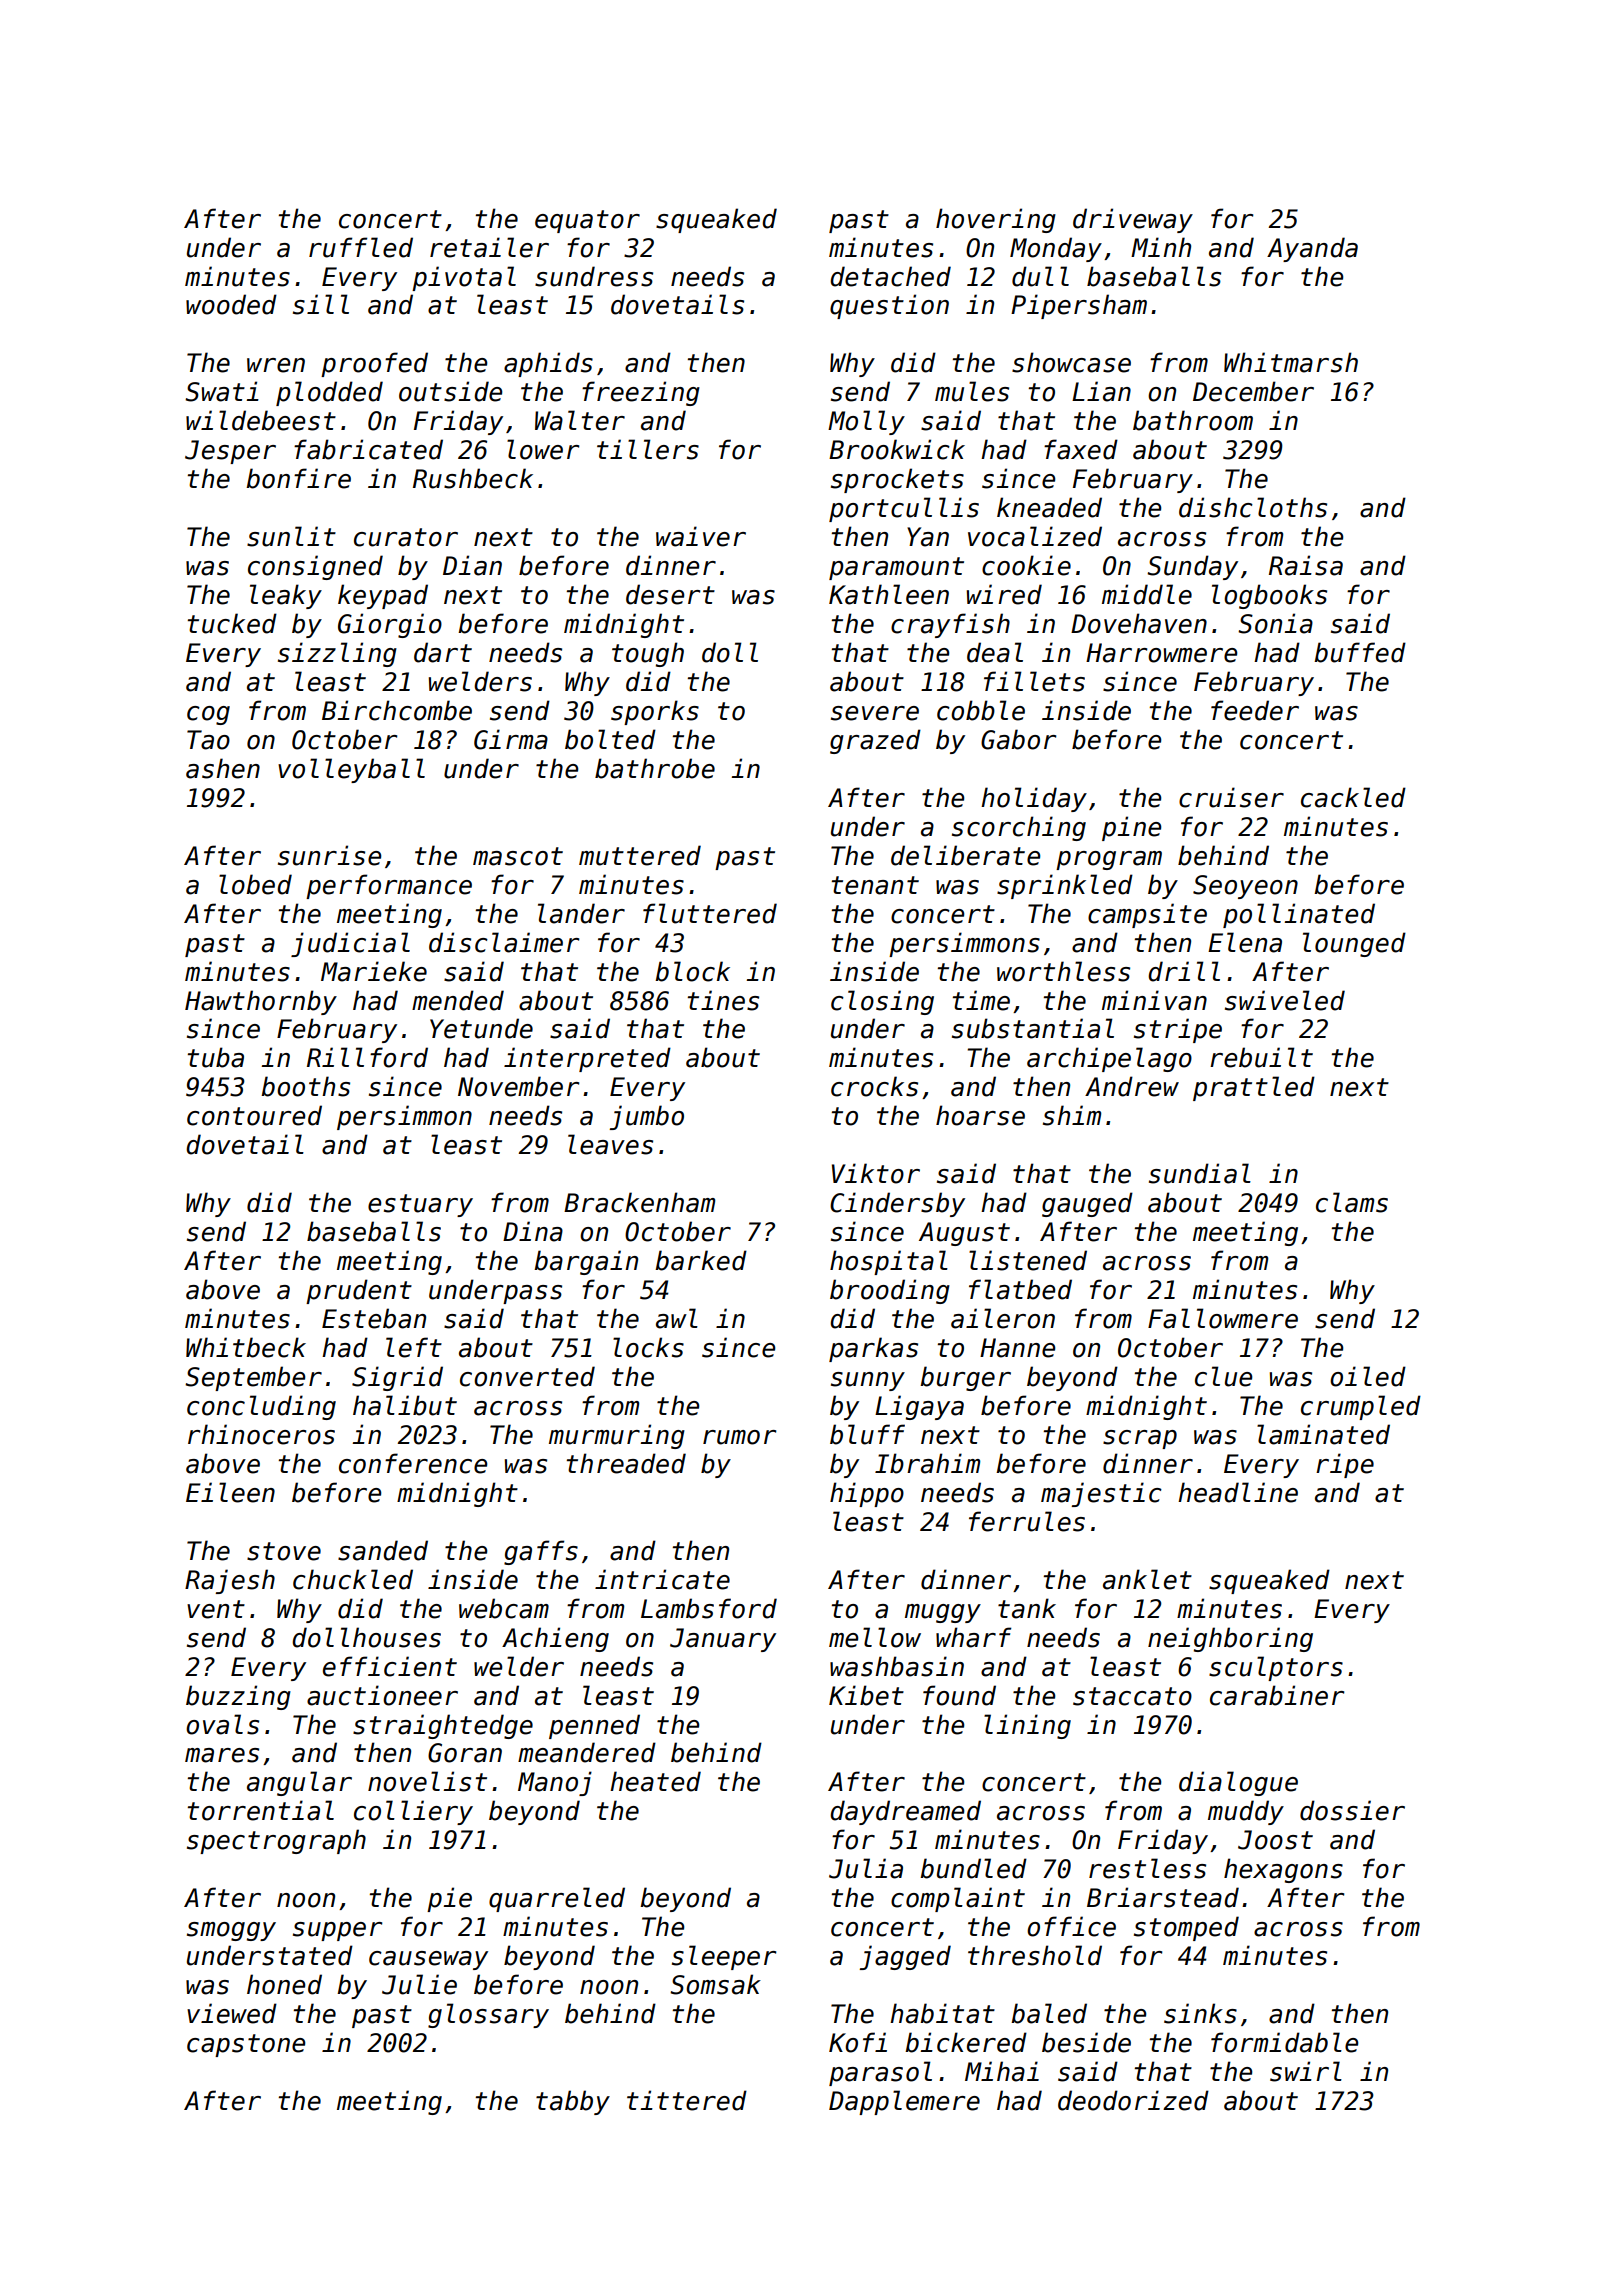 Image resolution: width=1620 pixels, height=2292 pixels. Describe the element at coordinates (449, 1899) in the screenshot. I see `pie` at that location.
